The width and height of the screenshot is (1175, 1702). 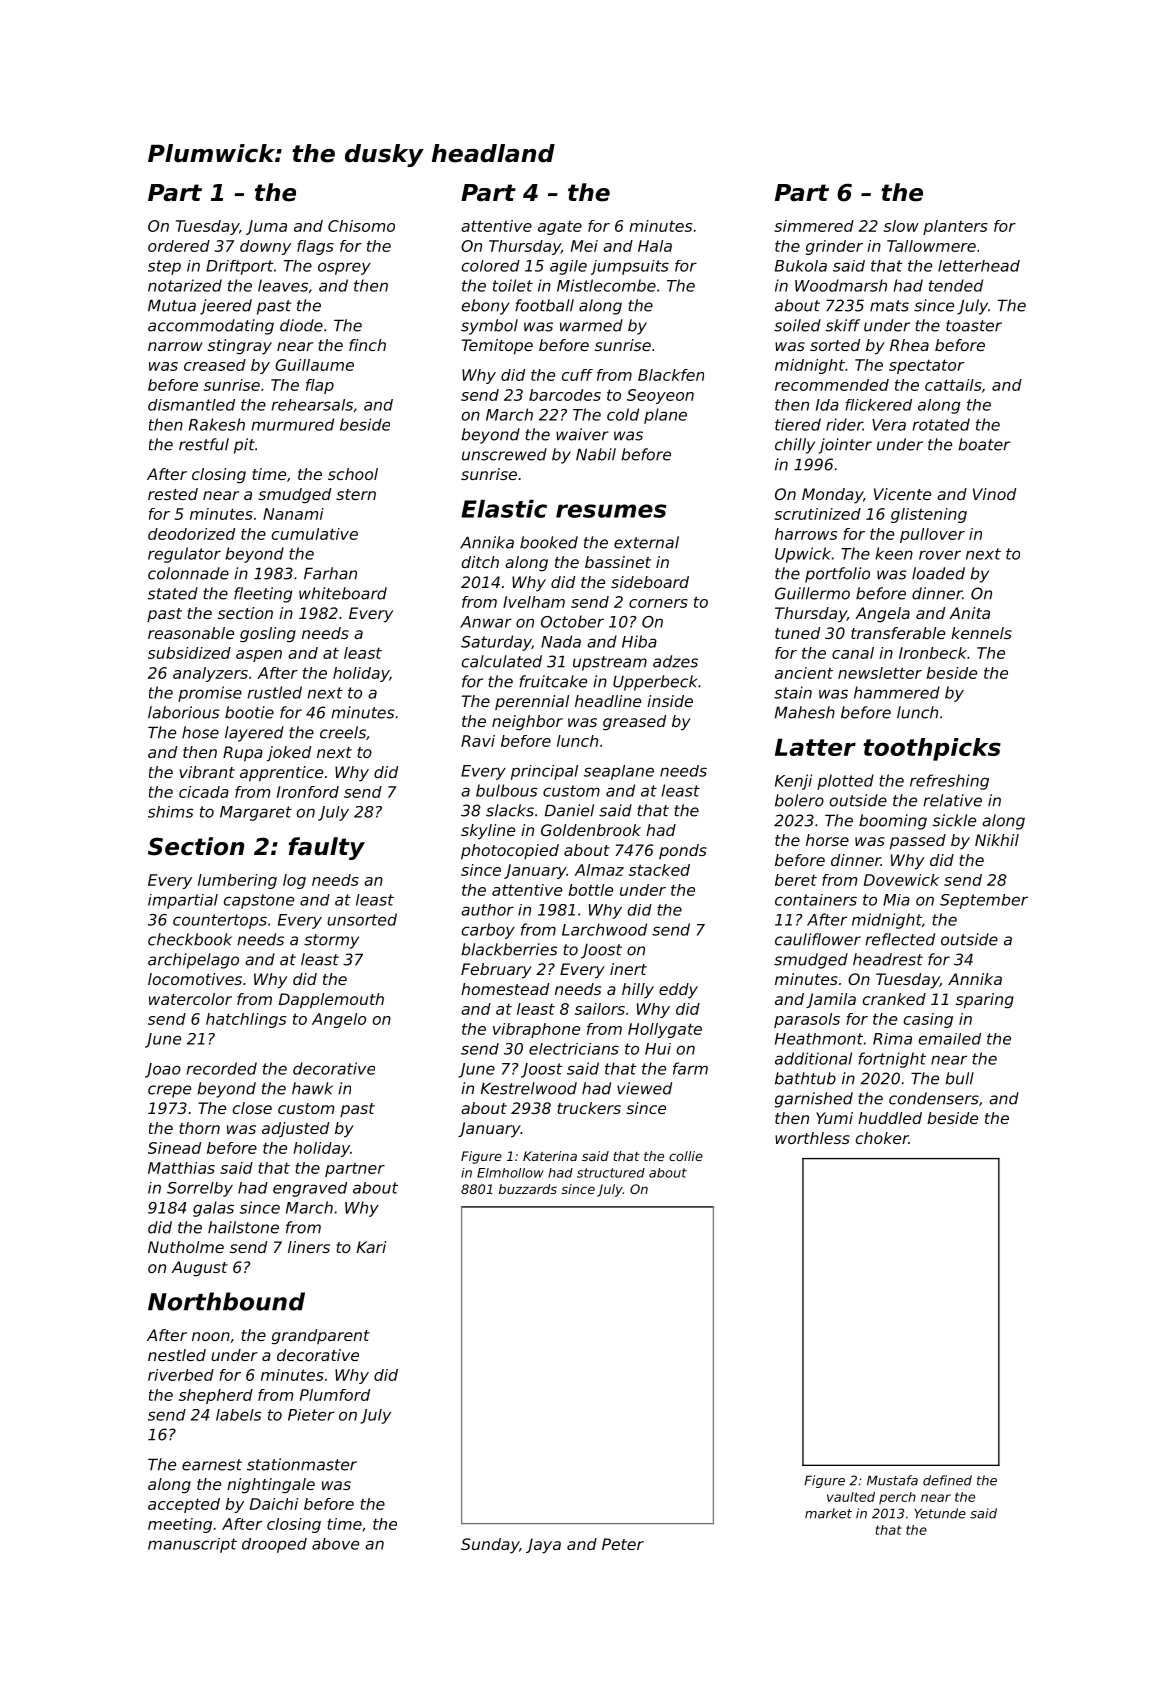 What do you see at coordinates (504, 509) in the screenshot?
I see `Elastic` at bounding box center [504, 509].
